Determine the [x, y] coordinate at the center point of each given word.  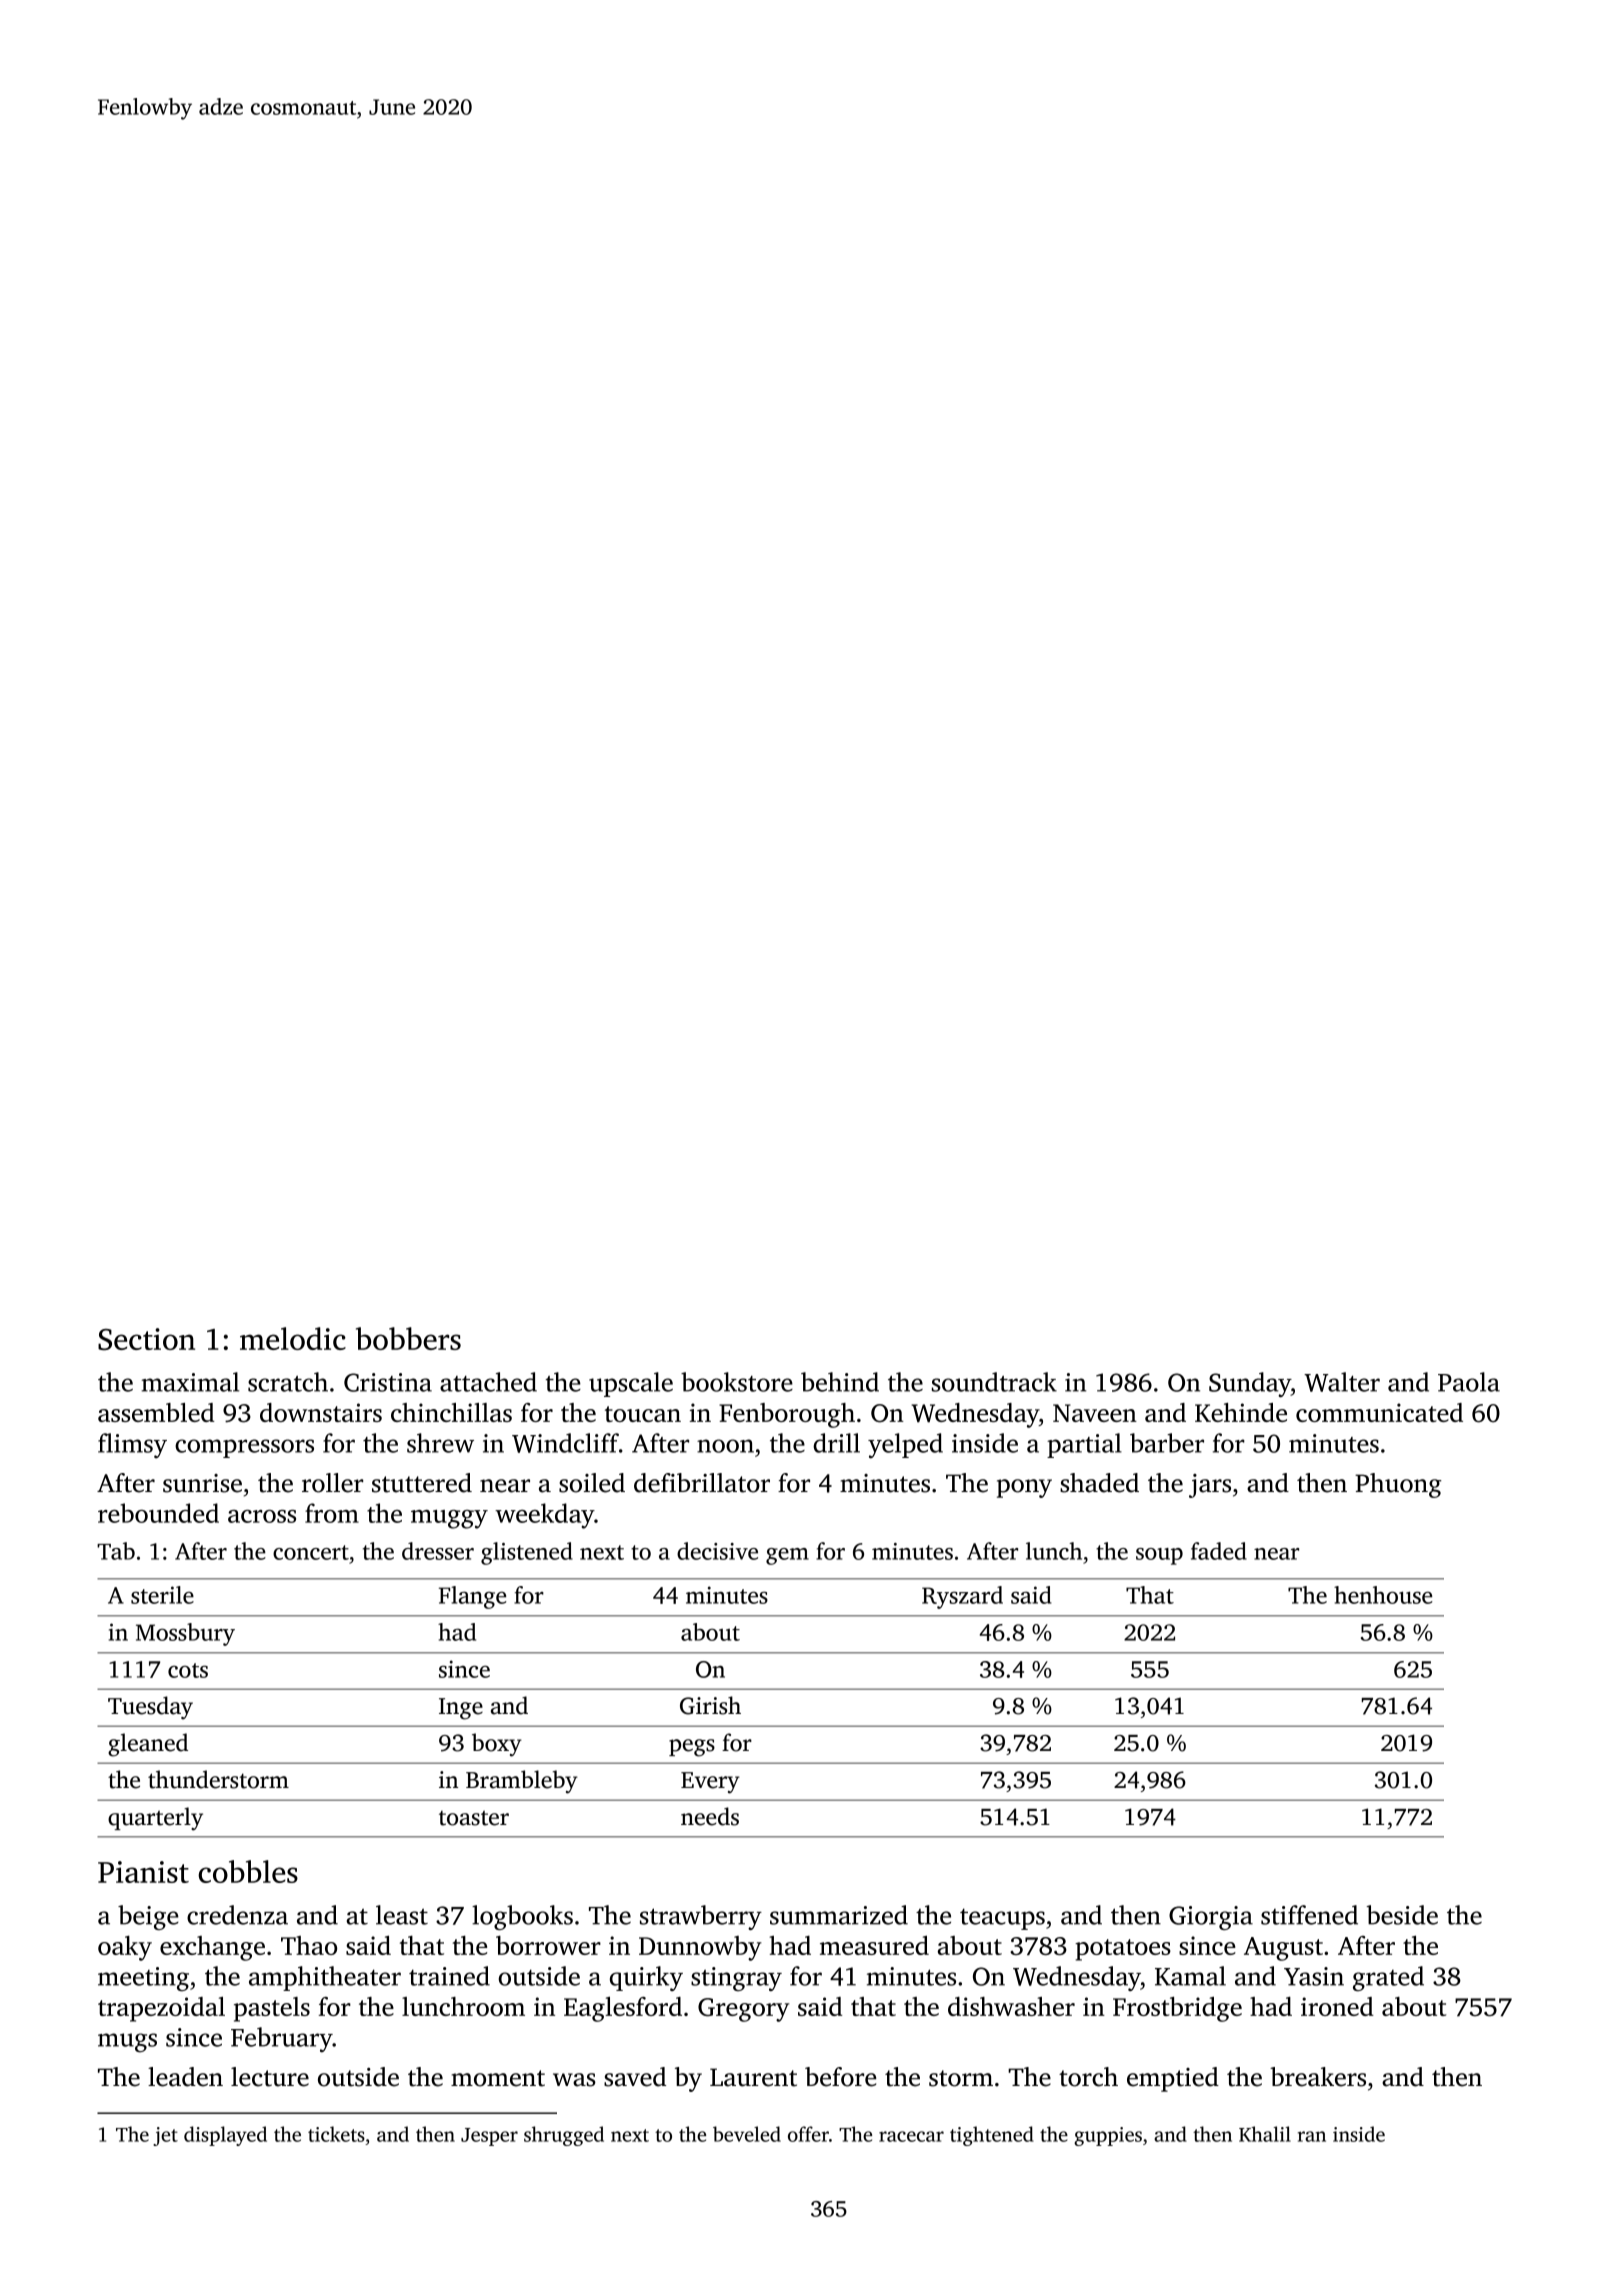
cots [188, 1670]
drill [836, 1443]
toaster [474, 1818]
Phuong [1398, 1485]
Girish [710, 1705]
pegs [692, 1748]
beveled [747, 2134]
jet [165, 2136]
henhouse [1383, 1595]
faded [1219, 1551]
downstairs [321, 1412]
